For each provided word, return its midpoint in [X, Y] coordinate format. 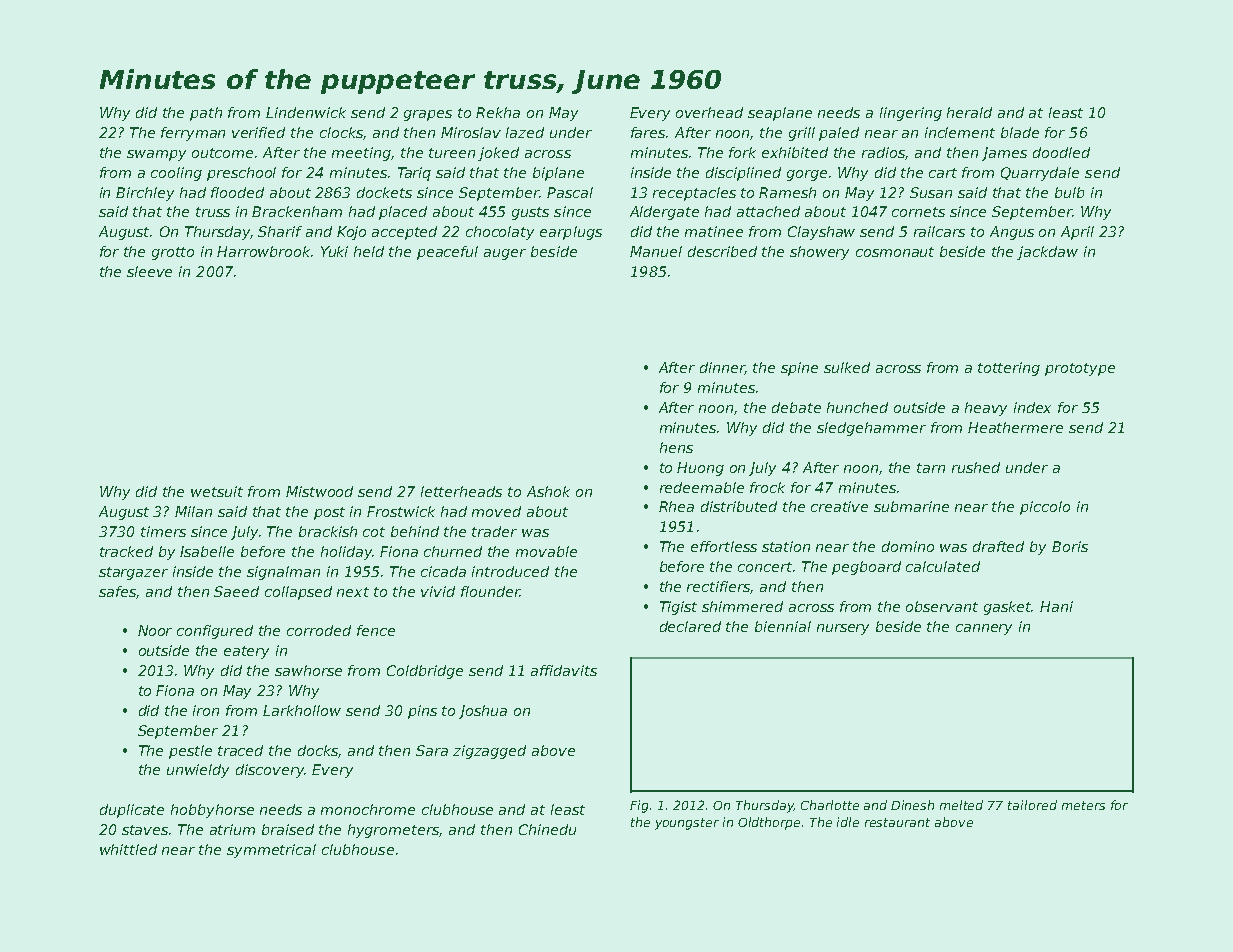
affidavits [564, 670]
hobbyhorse [212, 811]
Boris [1070, 546]
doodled [1061, 152]
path [206, 114]
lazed [525, 132]
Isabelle [207, 551]
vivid [438, 591]
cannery [984, 629]
